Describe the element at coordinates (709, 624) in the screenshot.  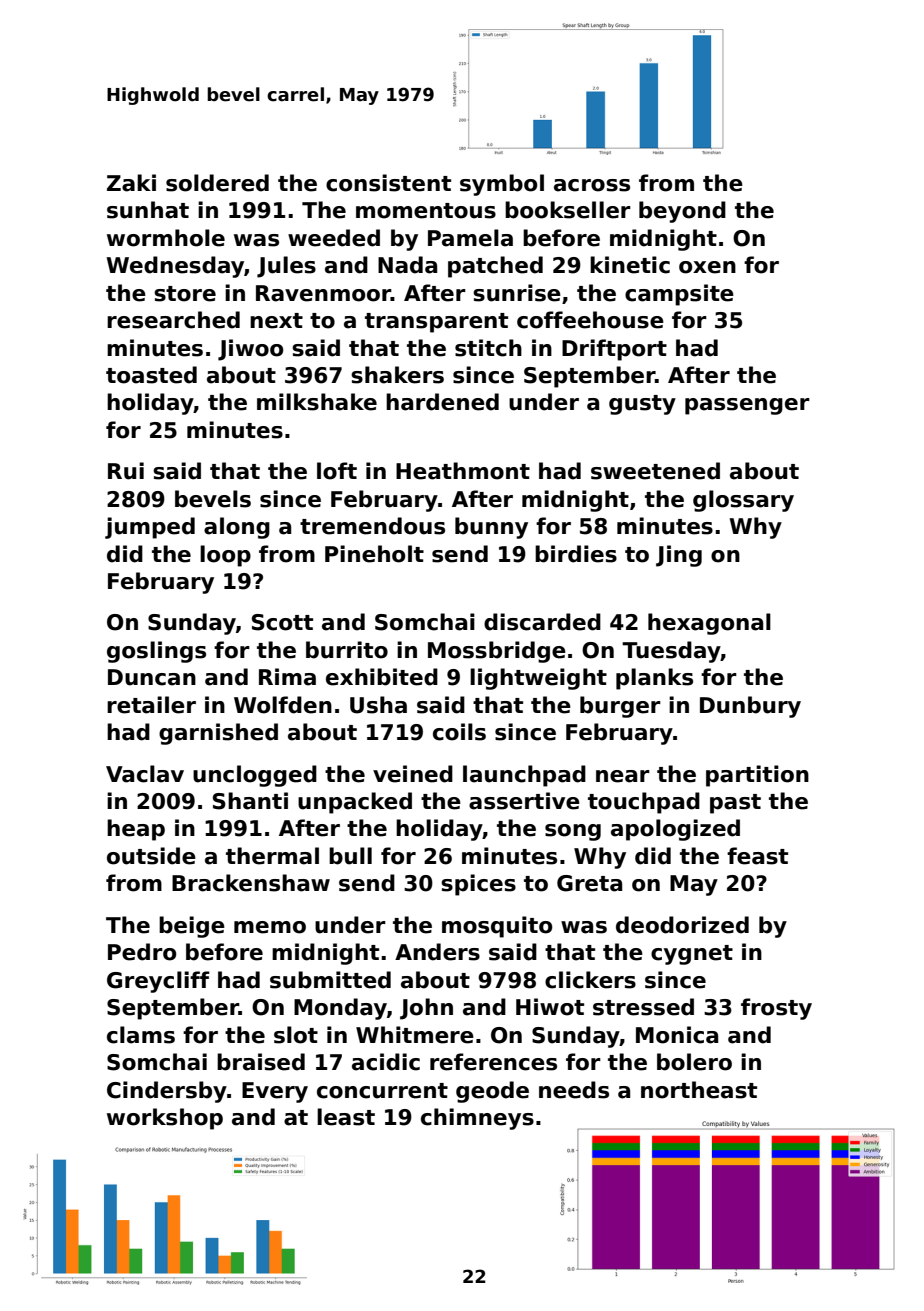
I see `hexagonal` at that location.
